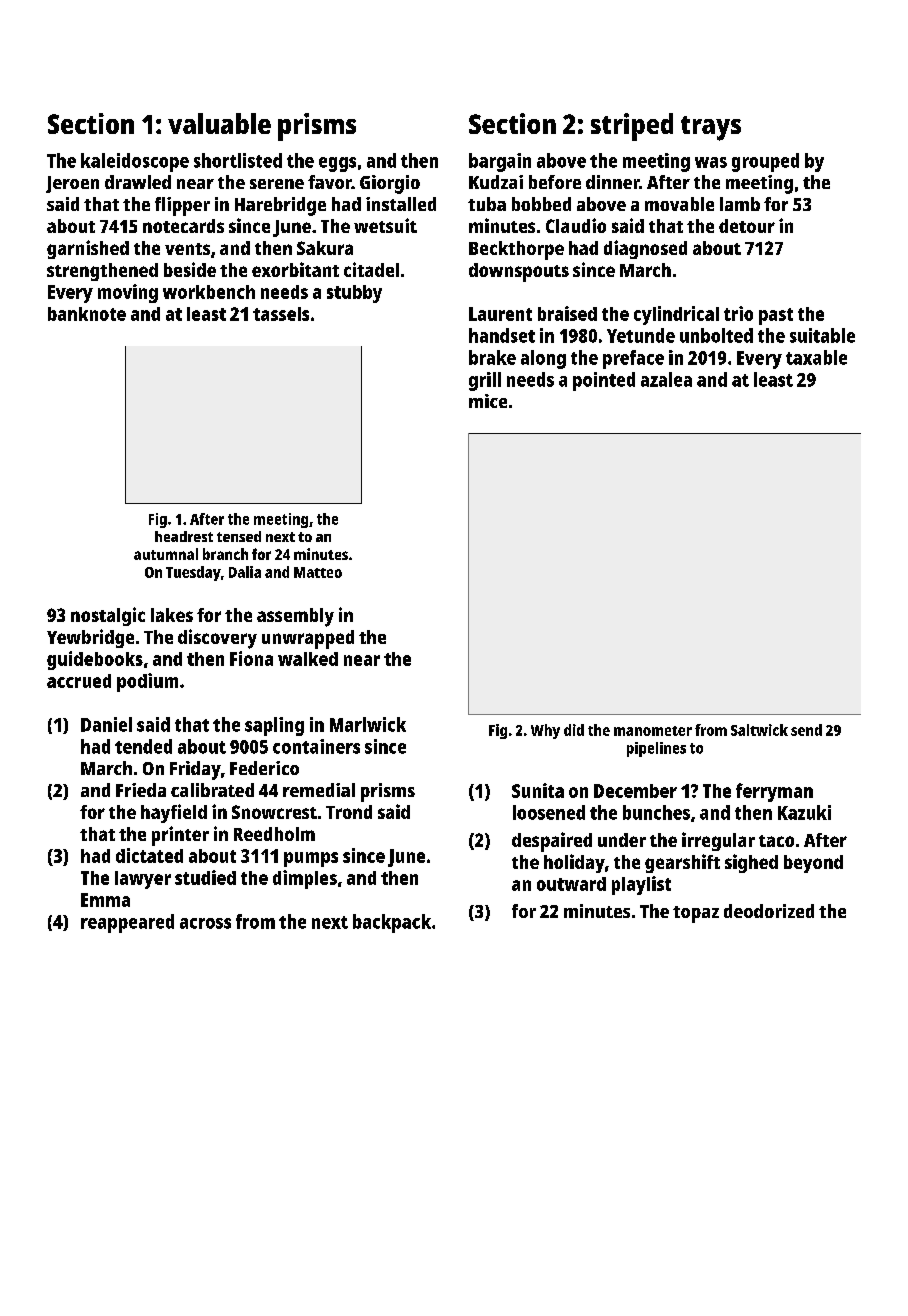 This screenshot has width=908, height=1316. What do you see at coordinates (318, 572) in the screenshot?
I see `Matteo` at bounding box center [318, 572].
